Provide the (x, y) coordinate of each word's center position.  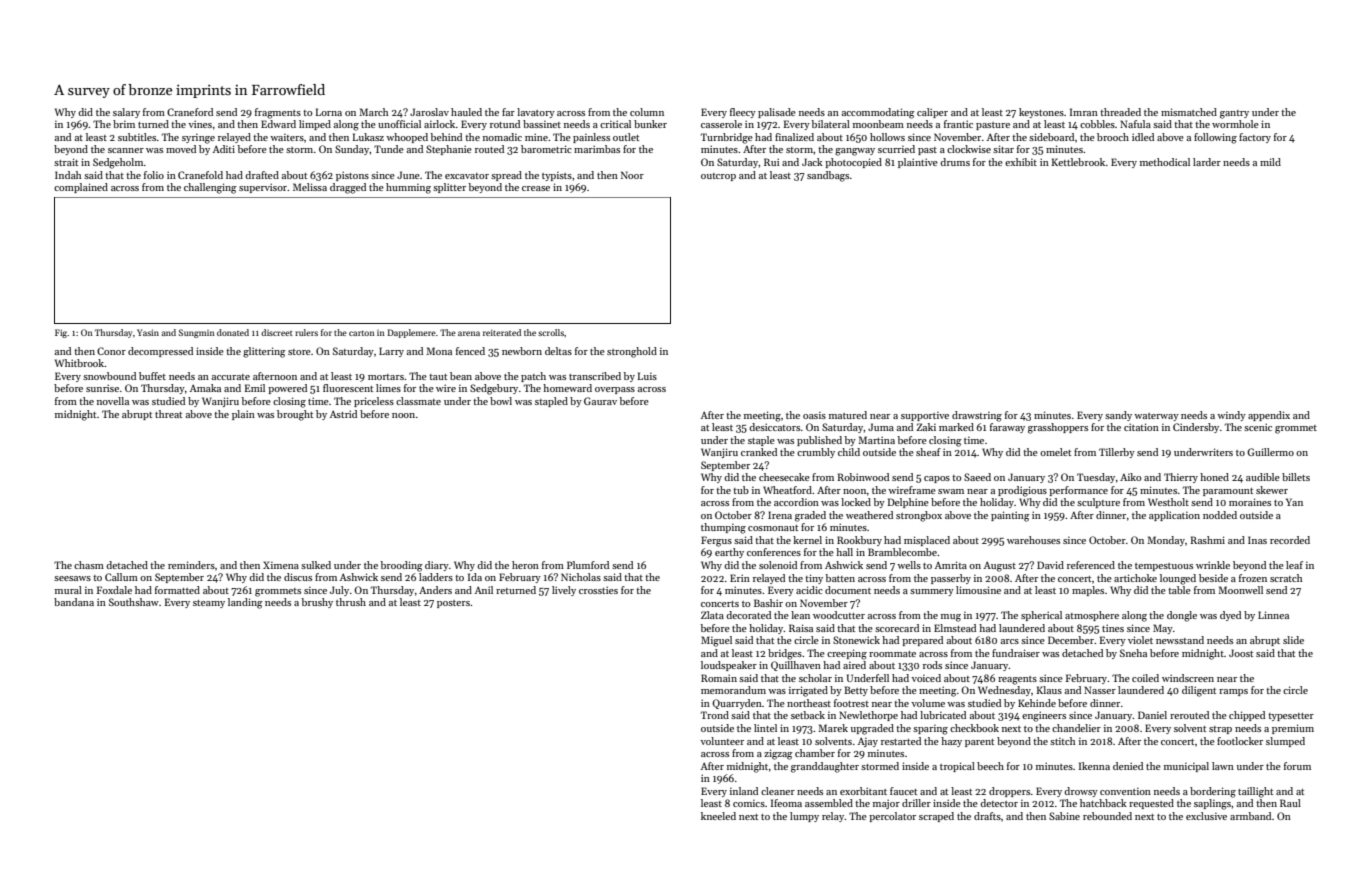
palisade (777, 113)
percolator (892, 817)
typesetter (1291, 717)
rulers (306, 332)
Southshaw (134, 602)
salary (126, 113)
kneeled (718, 816)
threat (168, 414)
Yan (1294, 502)
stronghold (632, 352)
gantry (1234, 114)
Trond (715, 715)
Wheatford (787, 490)
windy (1231, 416)
